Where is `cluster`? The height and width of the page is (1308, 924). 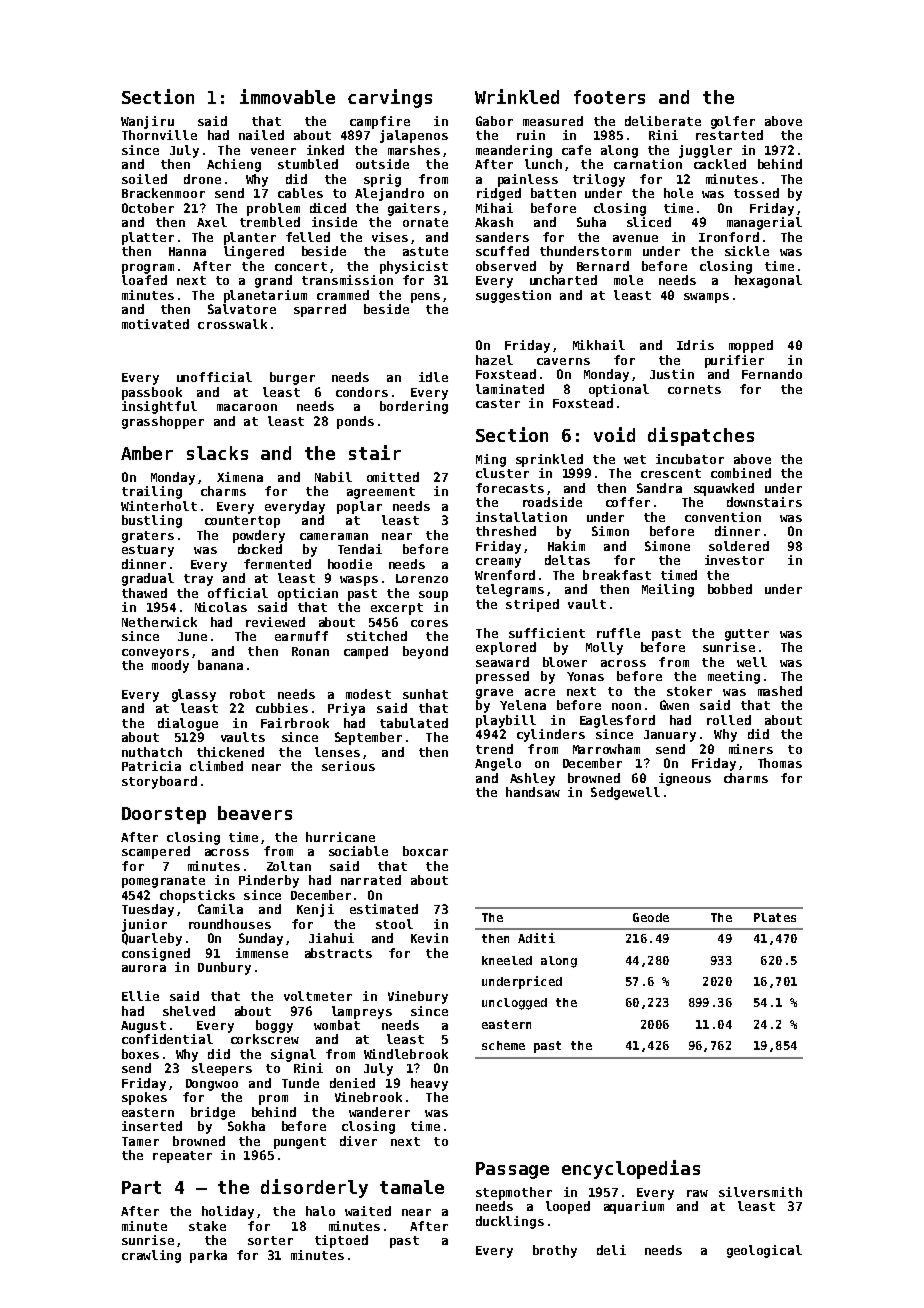 cluster is located at coordinates (502, 473).
